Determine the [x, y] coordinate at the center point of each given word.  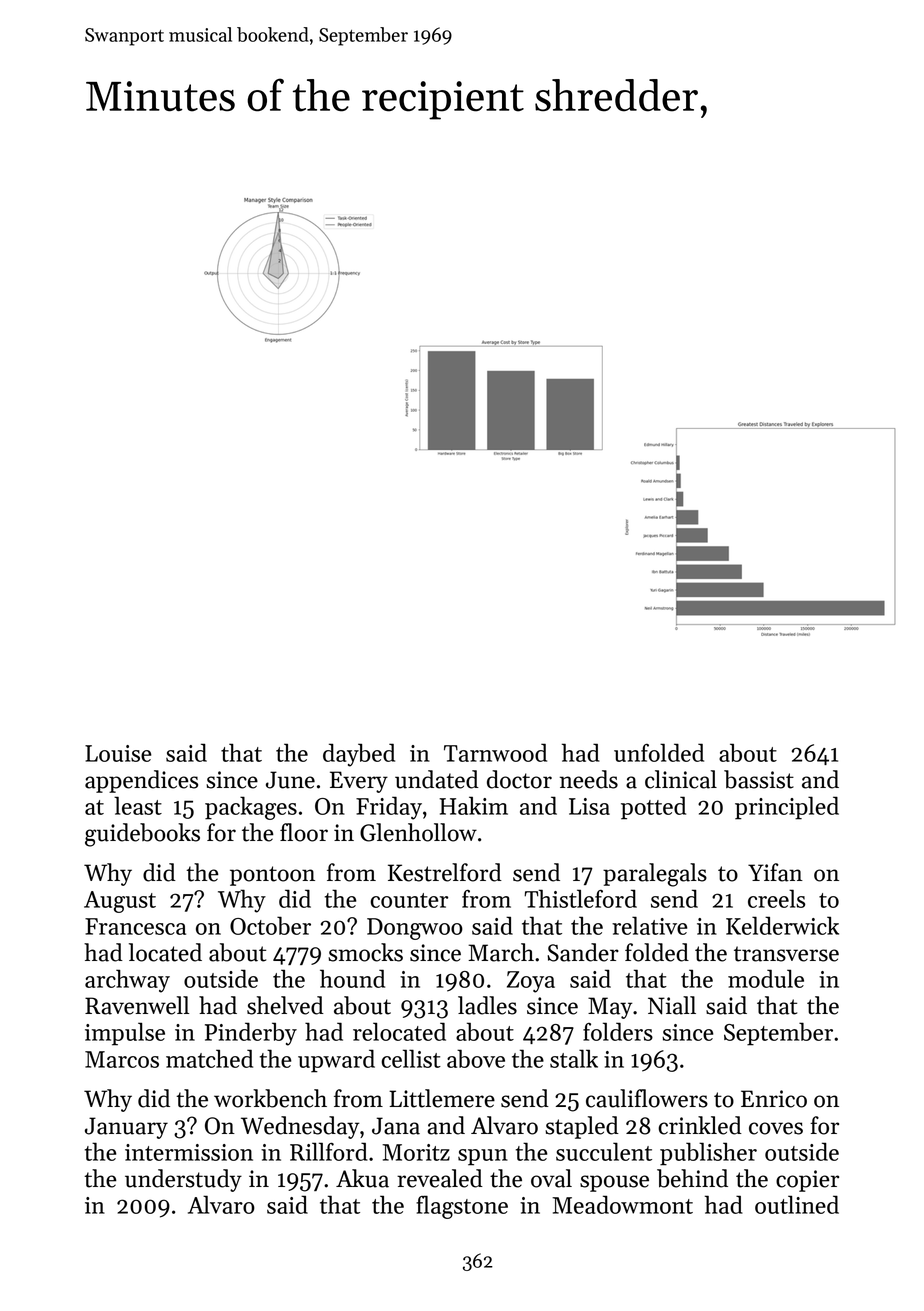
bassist [759, 779]
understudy [183, 1180]
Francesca [135, 926]
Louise [118, 753]
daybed [359, 755]
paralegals [655, 875]
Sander [583, 952]
